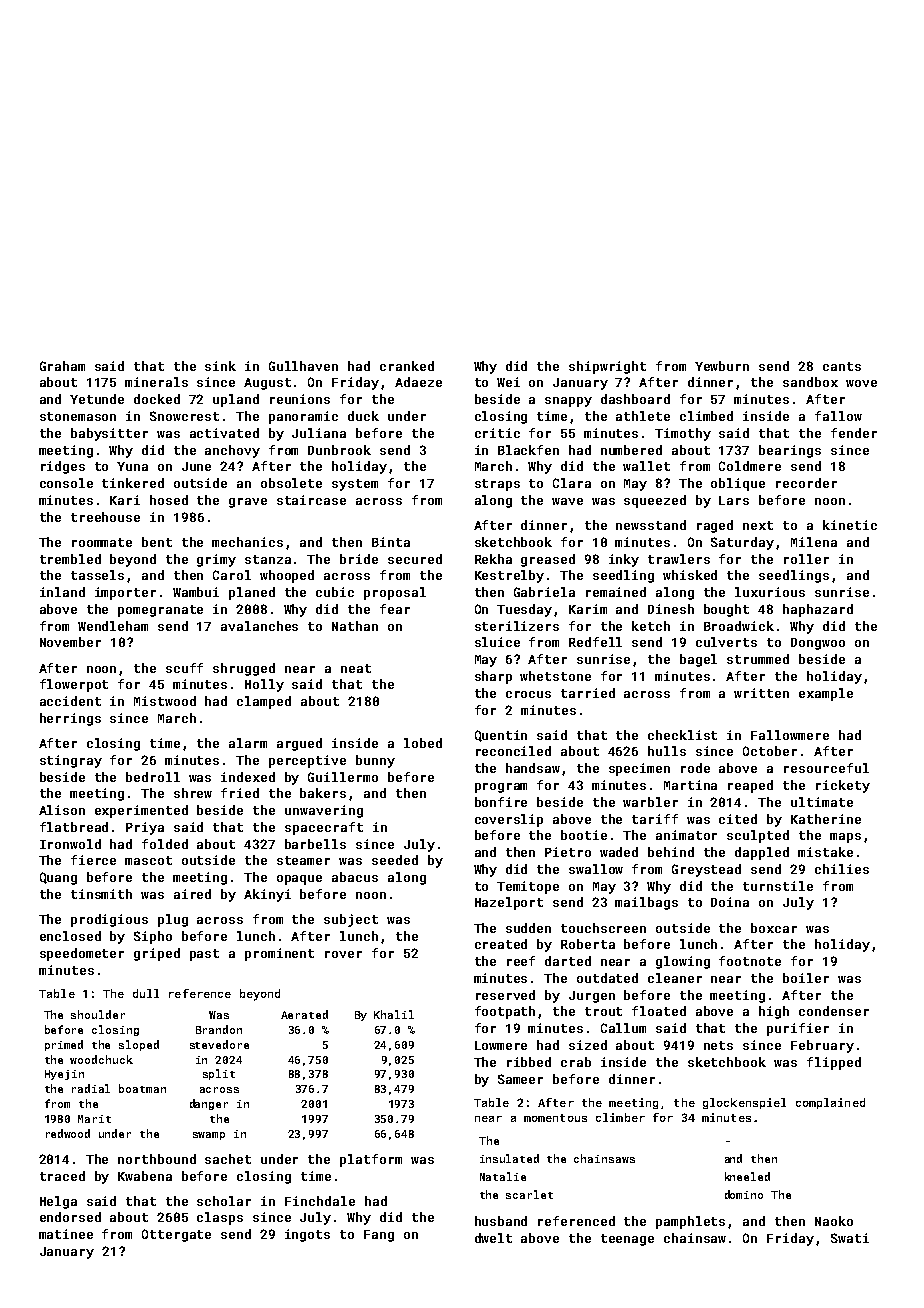  What do you see at coordinates (588, 944) in the screenshot?
I see `Roberta` at bounding box center [588, 944].
